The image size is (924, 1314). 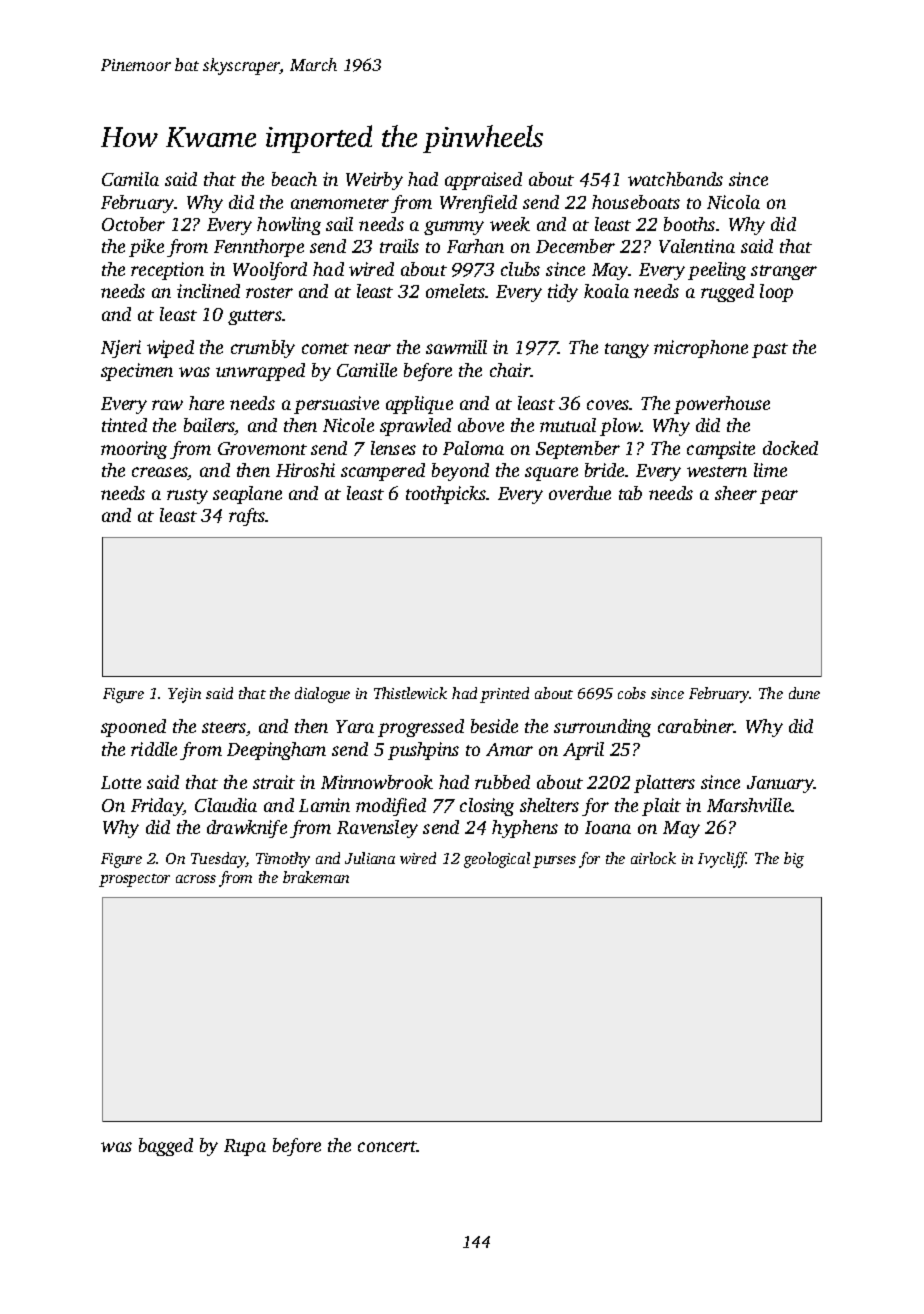 I want to click on spooned, so click(x=133, y=728).
